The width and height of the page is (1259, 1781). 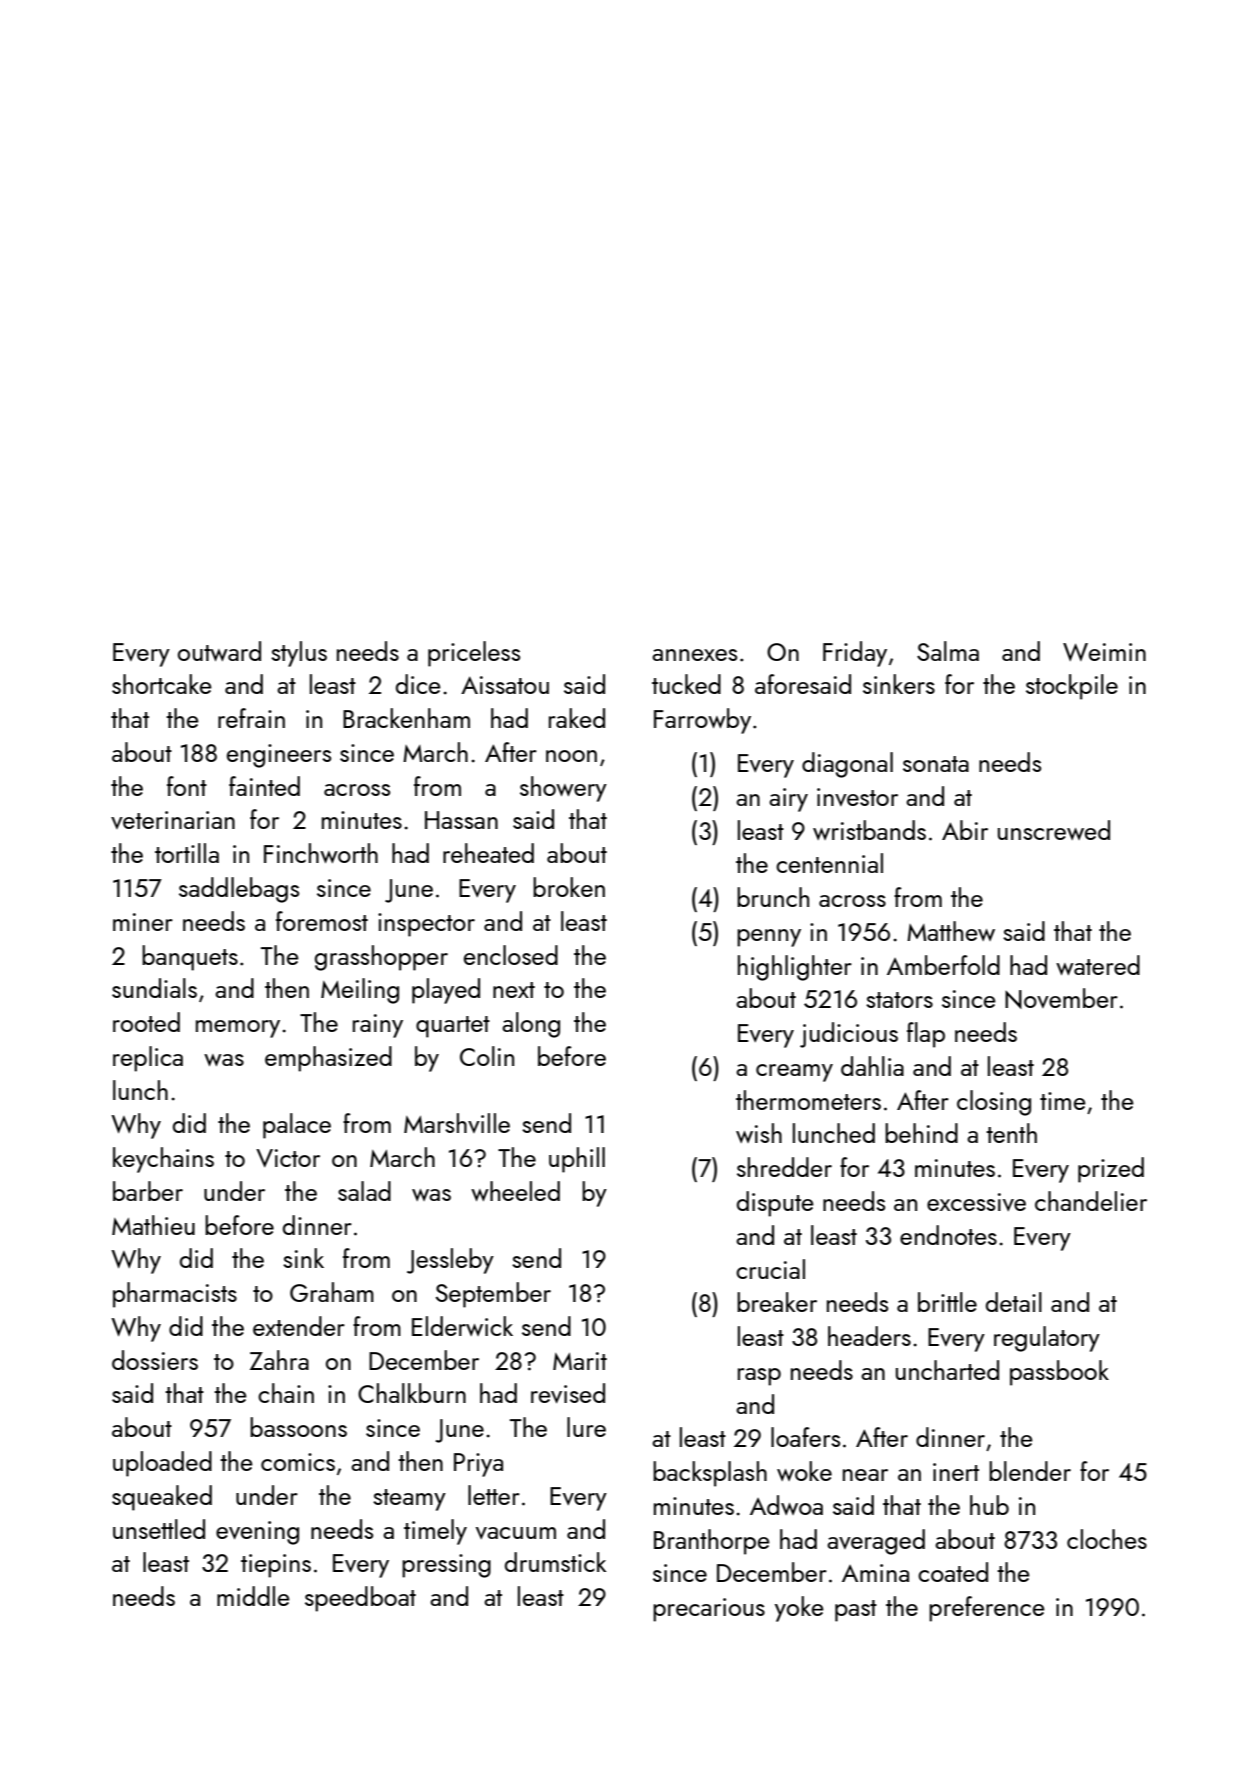 What do you see at coordinates (805, 1437) in the page?
I see `loafers` at bounding box center [805, 1437].
